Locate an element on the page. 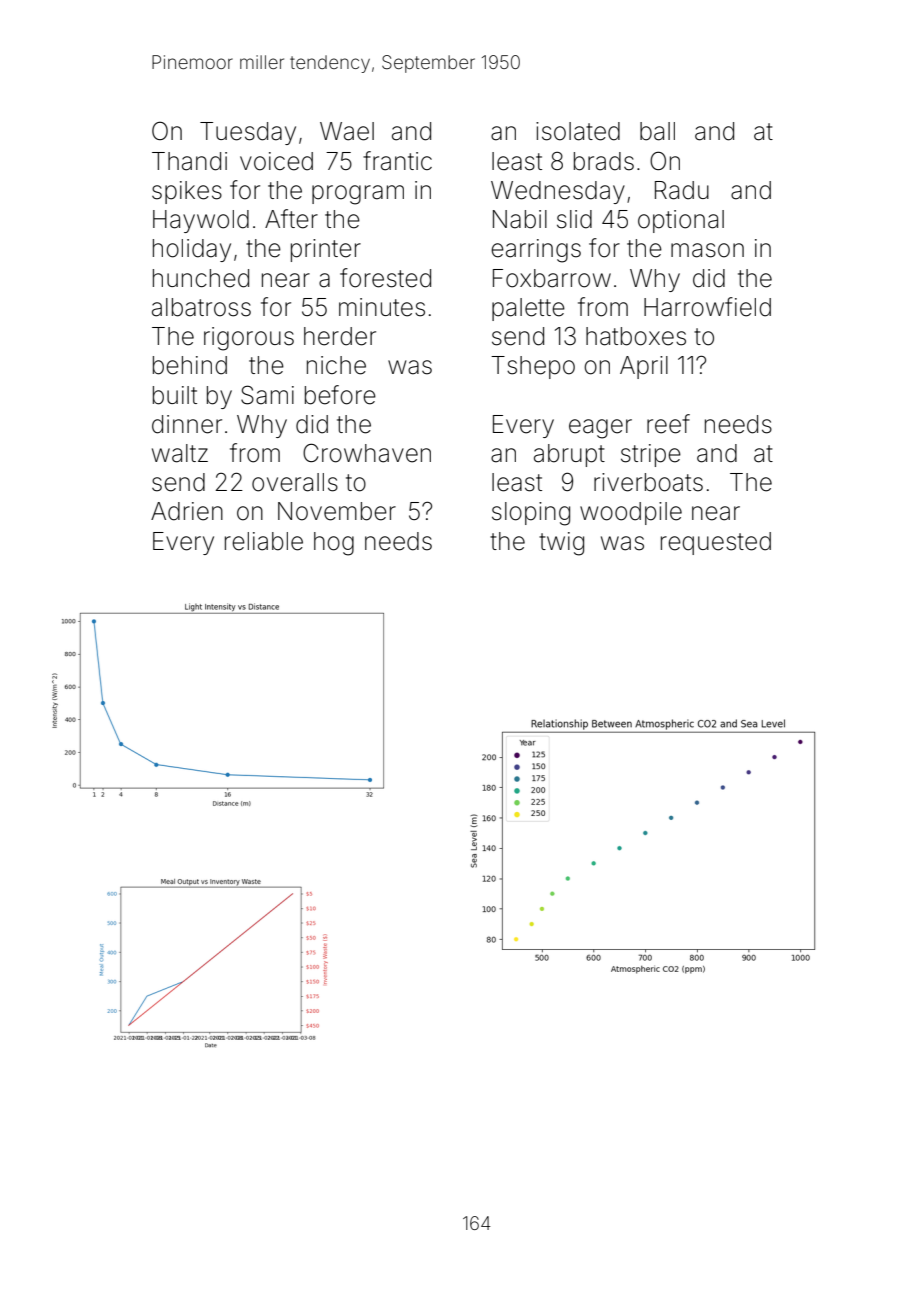 Image resolution: width=924 pixels, height=1311 pixels. reliable is located at coordinates (264, 541).
